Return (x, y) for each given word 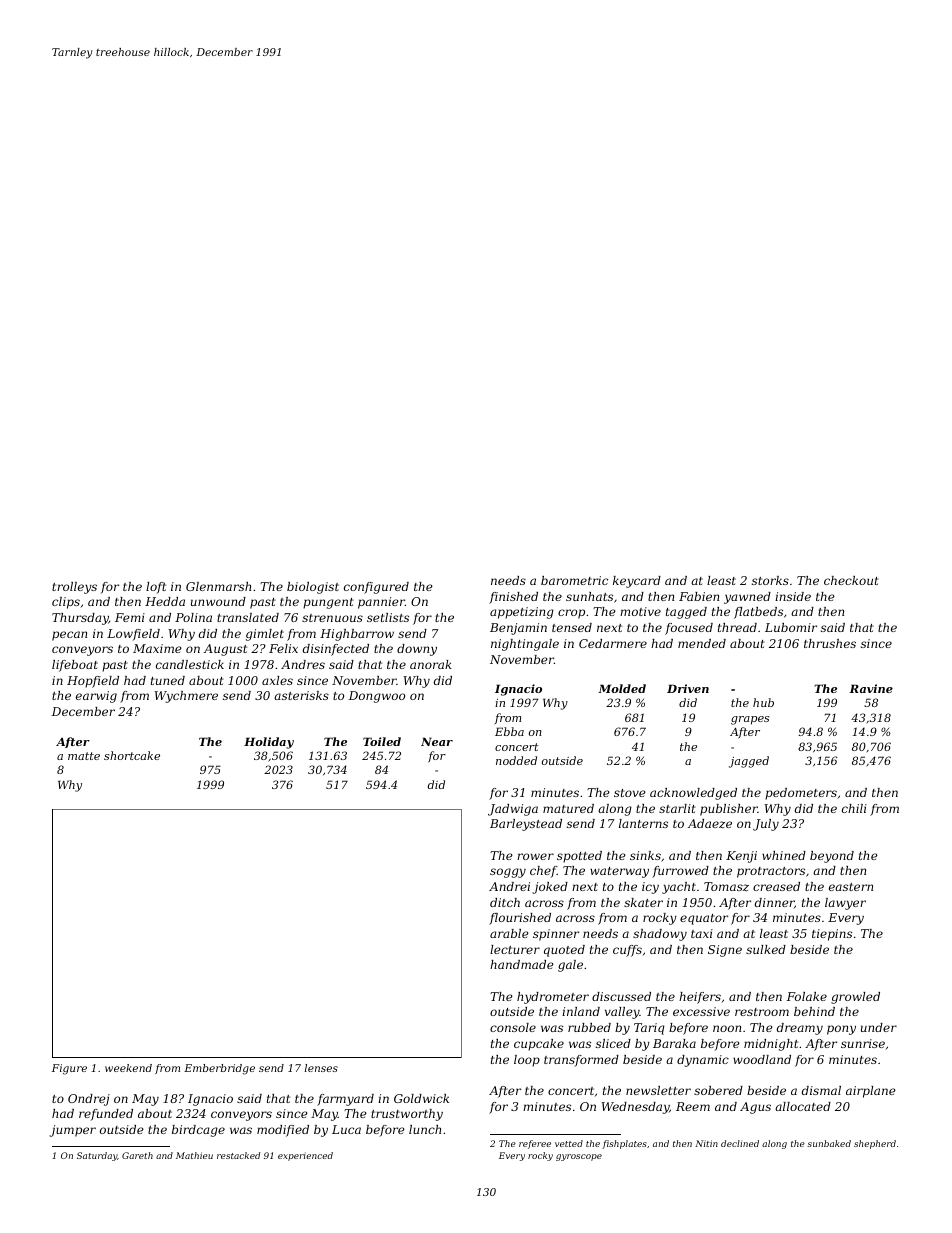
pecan (69, 636)
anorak (431, 664)
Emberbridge (219, 1069)
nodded (516, 760)
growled (855, 998)
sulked (766, 949)
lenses (321, 1068)
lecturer (515, 949)
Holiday (269, 743)
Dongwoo (377, 697)
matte (84, 756)
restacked (238, 1155)
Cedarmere (613, 643)
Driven (688, 688)
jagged (749, 762)
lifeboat (75, 666)
